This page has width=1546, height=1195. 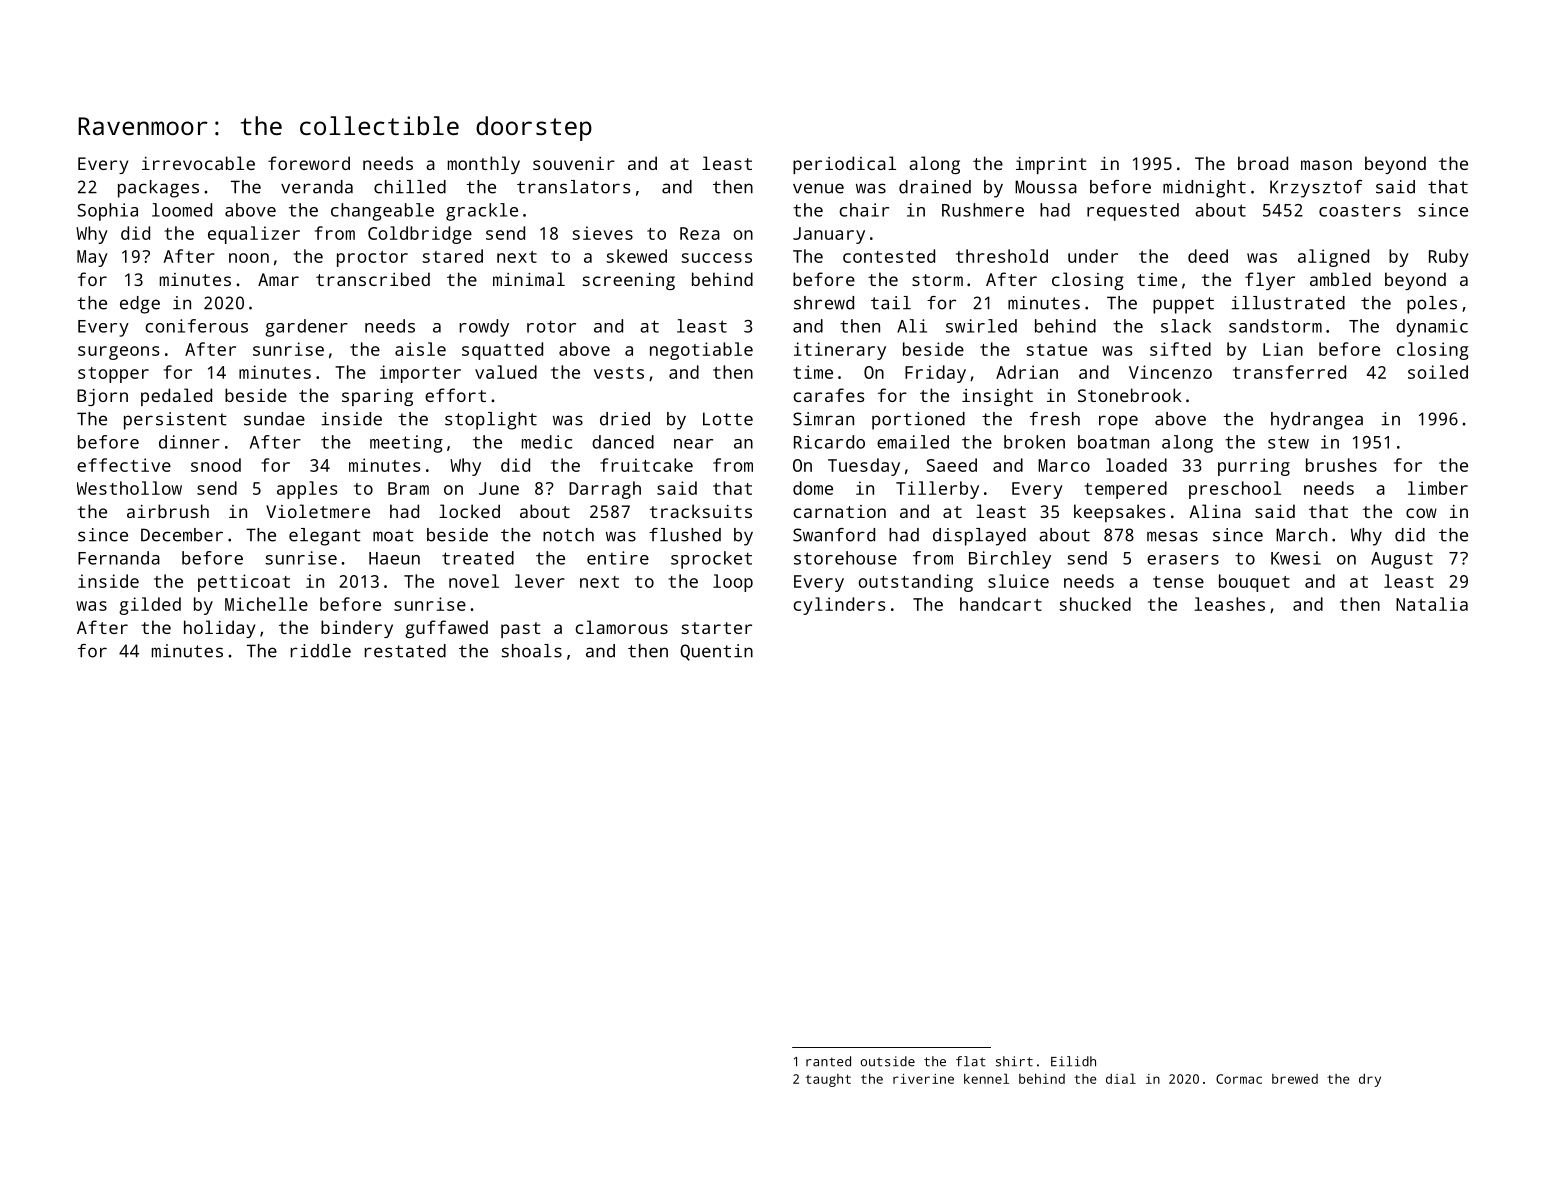 I want to click on Bjorn, so click(x=102, y=397).
